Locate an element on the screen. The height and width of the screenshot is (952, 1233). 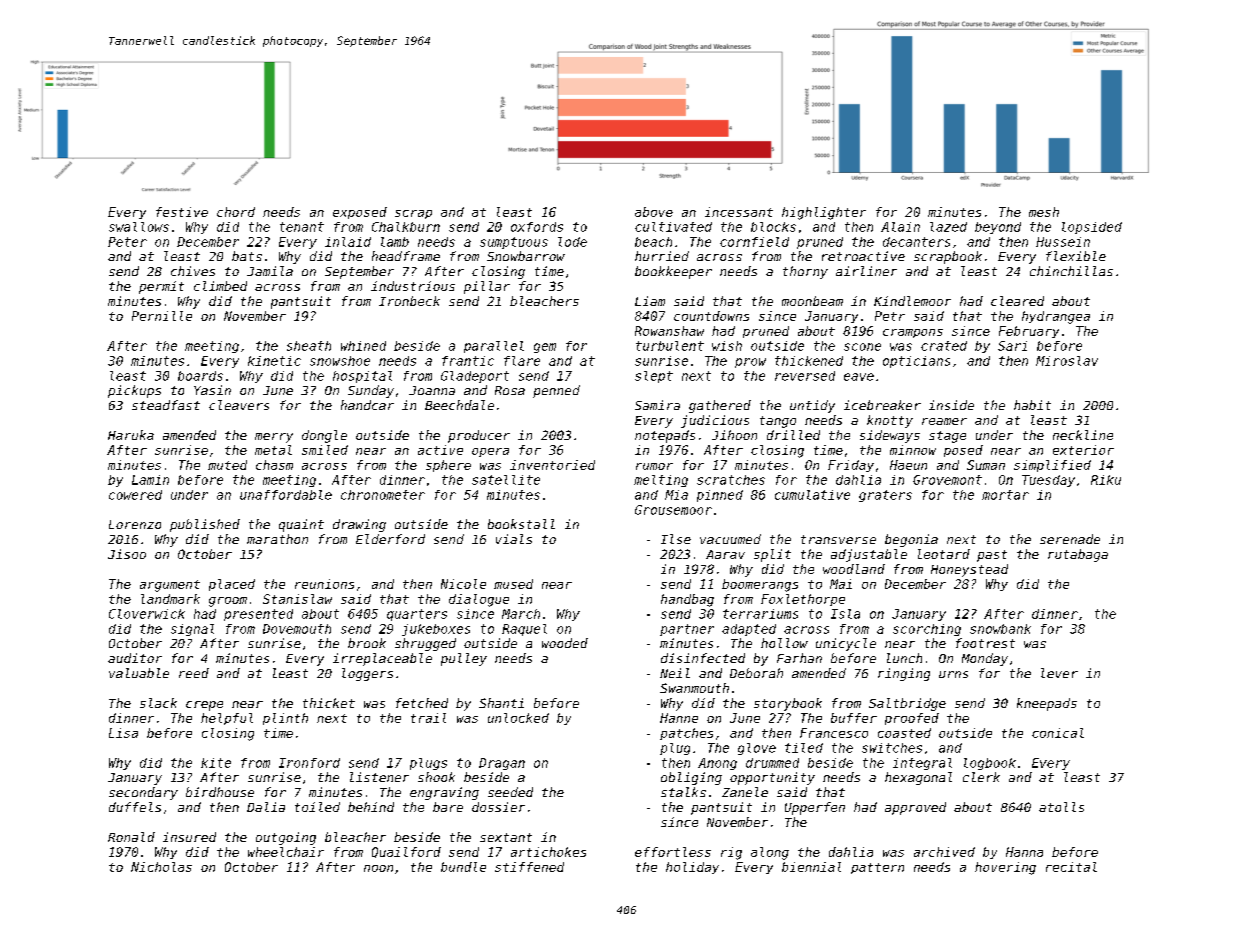
Saltbridge is located at coordinates (907, 704).
